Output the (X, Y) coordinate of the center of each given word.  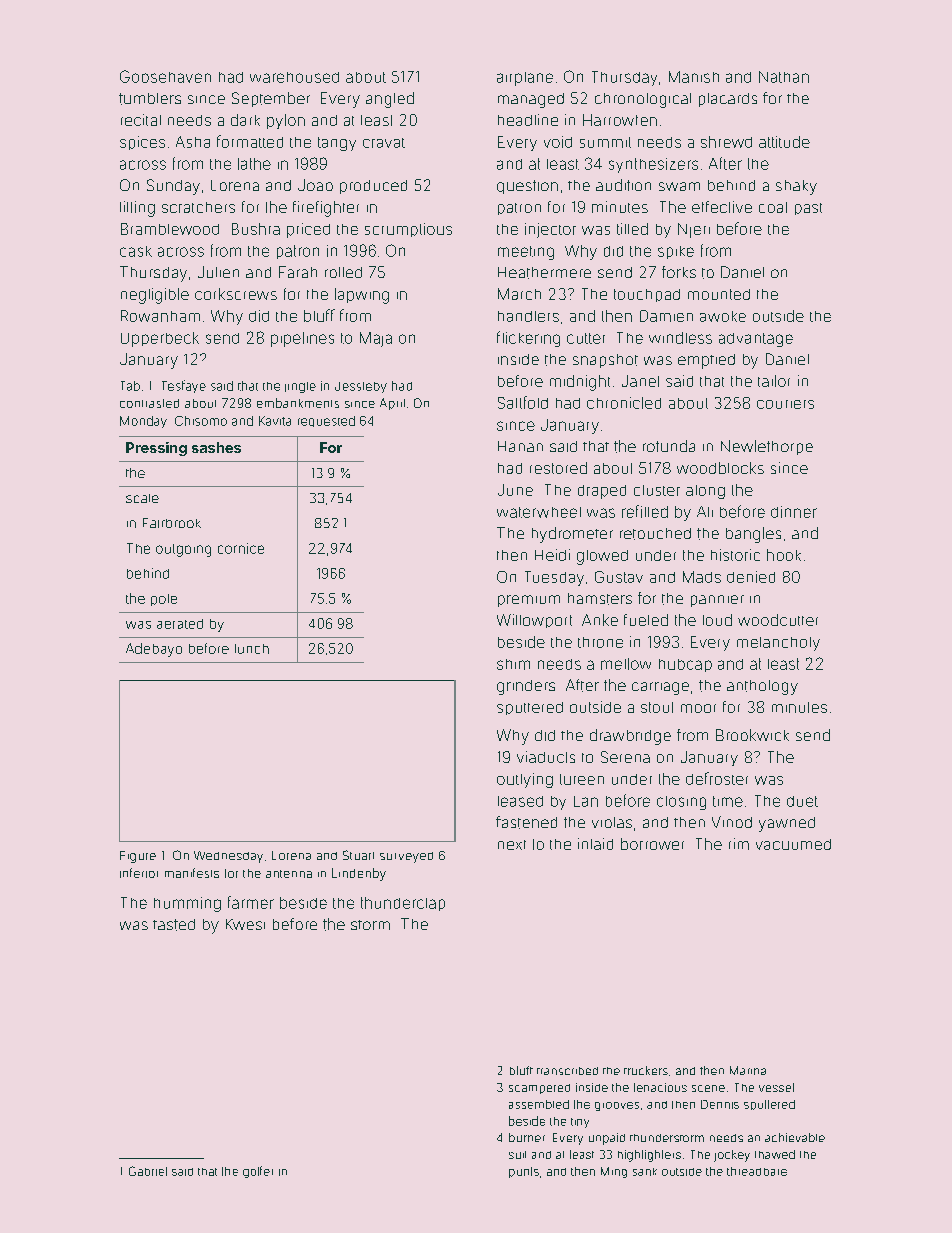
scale (142, 498)
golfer (258, 1172)
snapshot (605, 361)
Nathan (784, 77)
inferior (139, 873)
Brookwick (752, 735)
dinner (794, 512)
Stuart (358, 855)
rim (739, 844)
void (558, 142)
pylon (286, 121)
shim (513, 664)
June (515, 490)
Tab (130, 386)
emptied (706, 361)
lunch (252, 649)
